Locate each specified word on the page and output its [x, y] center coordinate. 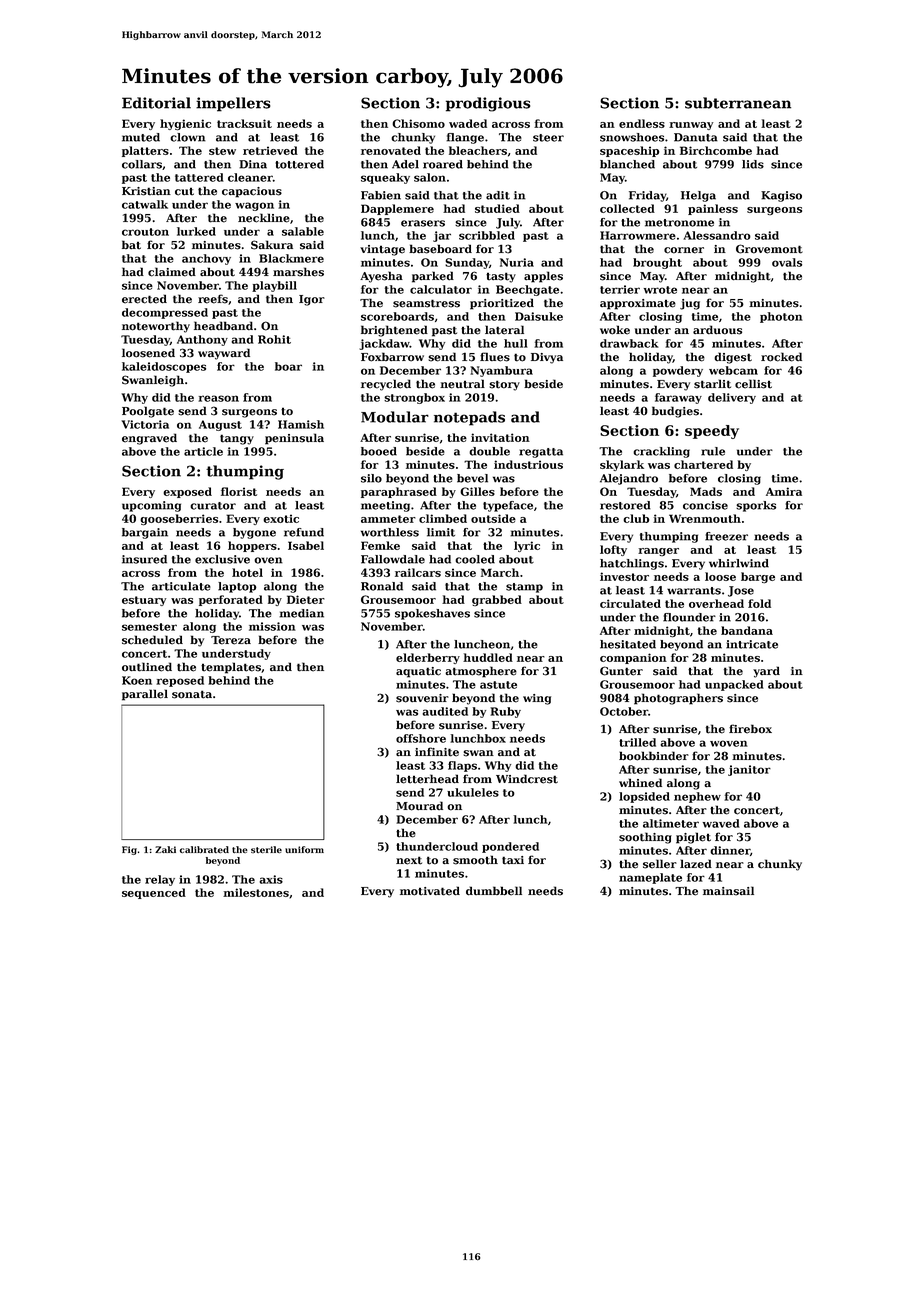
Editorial [156, 103]
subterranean [738, 103]
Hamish [301, 424]
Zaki [165, 849]
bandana [747, 630]
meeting [385, 506]
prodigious [488, 104]
